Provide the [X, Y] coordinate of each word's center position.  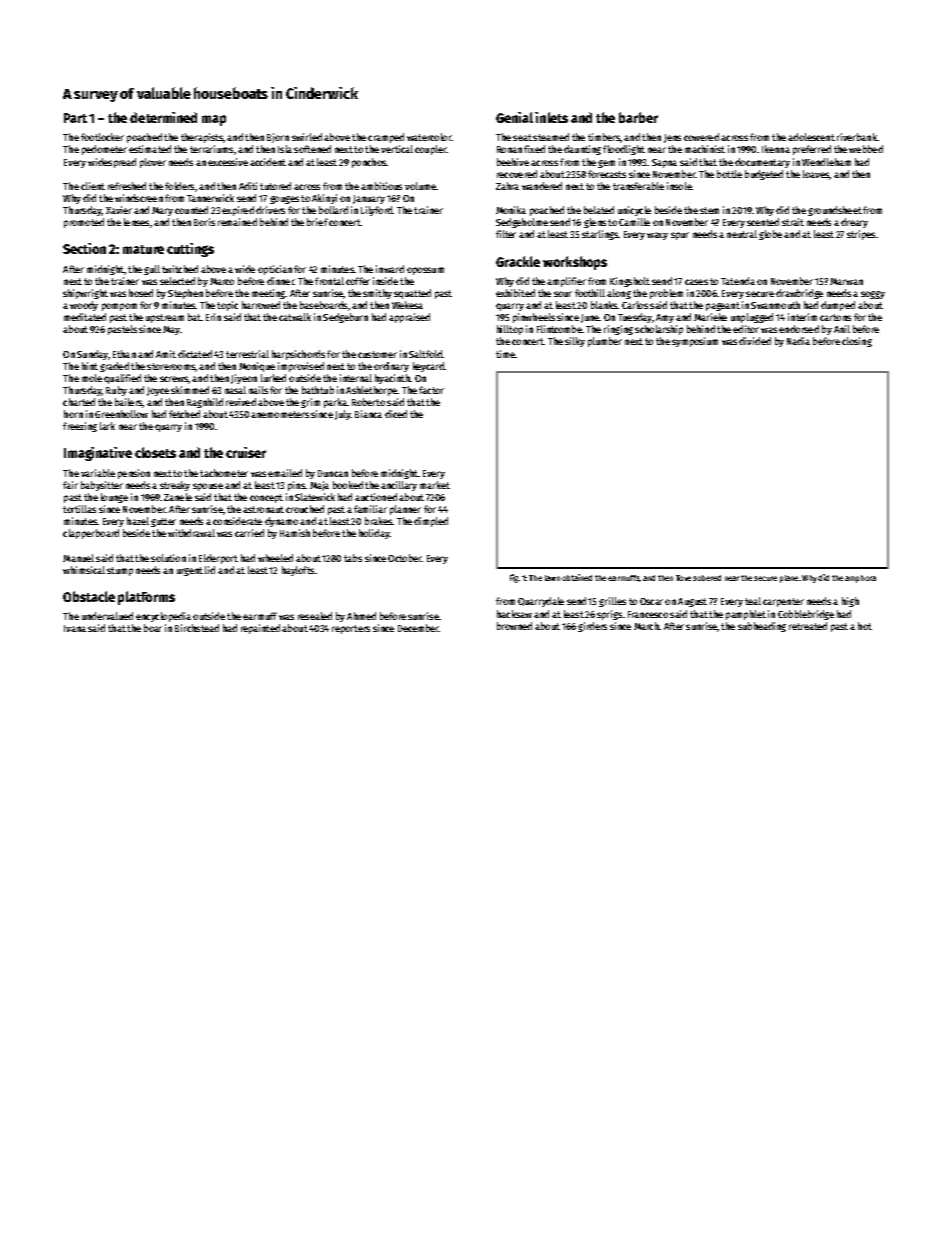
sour [563, 294]
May [171, 330]
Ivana [75, 628]
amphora [860, 579]
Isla [285, 149]
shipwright [85, 294]
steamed [551, 137]
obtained [577, 577]
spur [680, 236]
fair [70, 485]
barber [638, 117]
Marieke [710, 317]
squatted [412, 294]
